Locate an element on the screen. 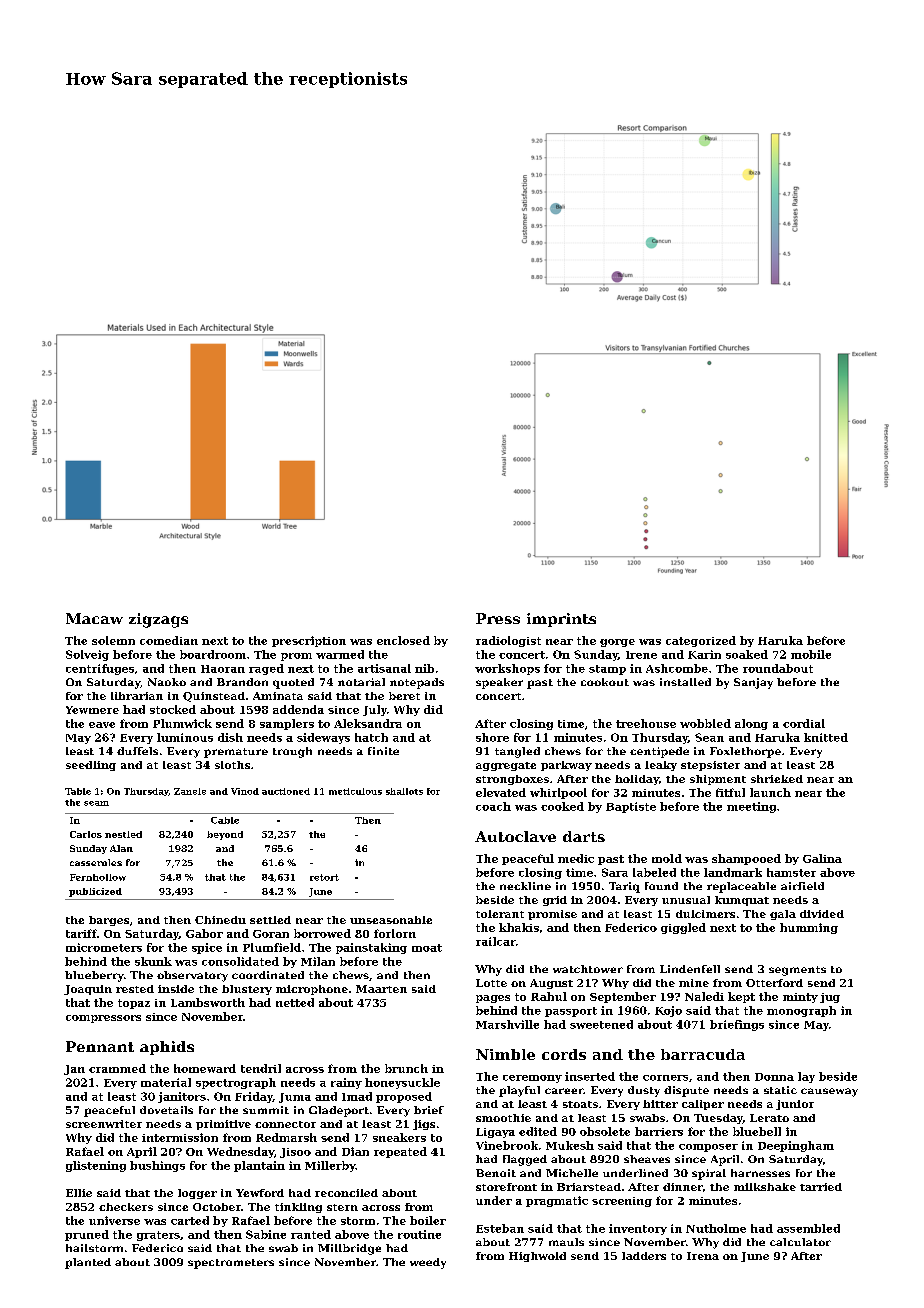  imprints is located at coordinates (561, 620).
